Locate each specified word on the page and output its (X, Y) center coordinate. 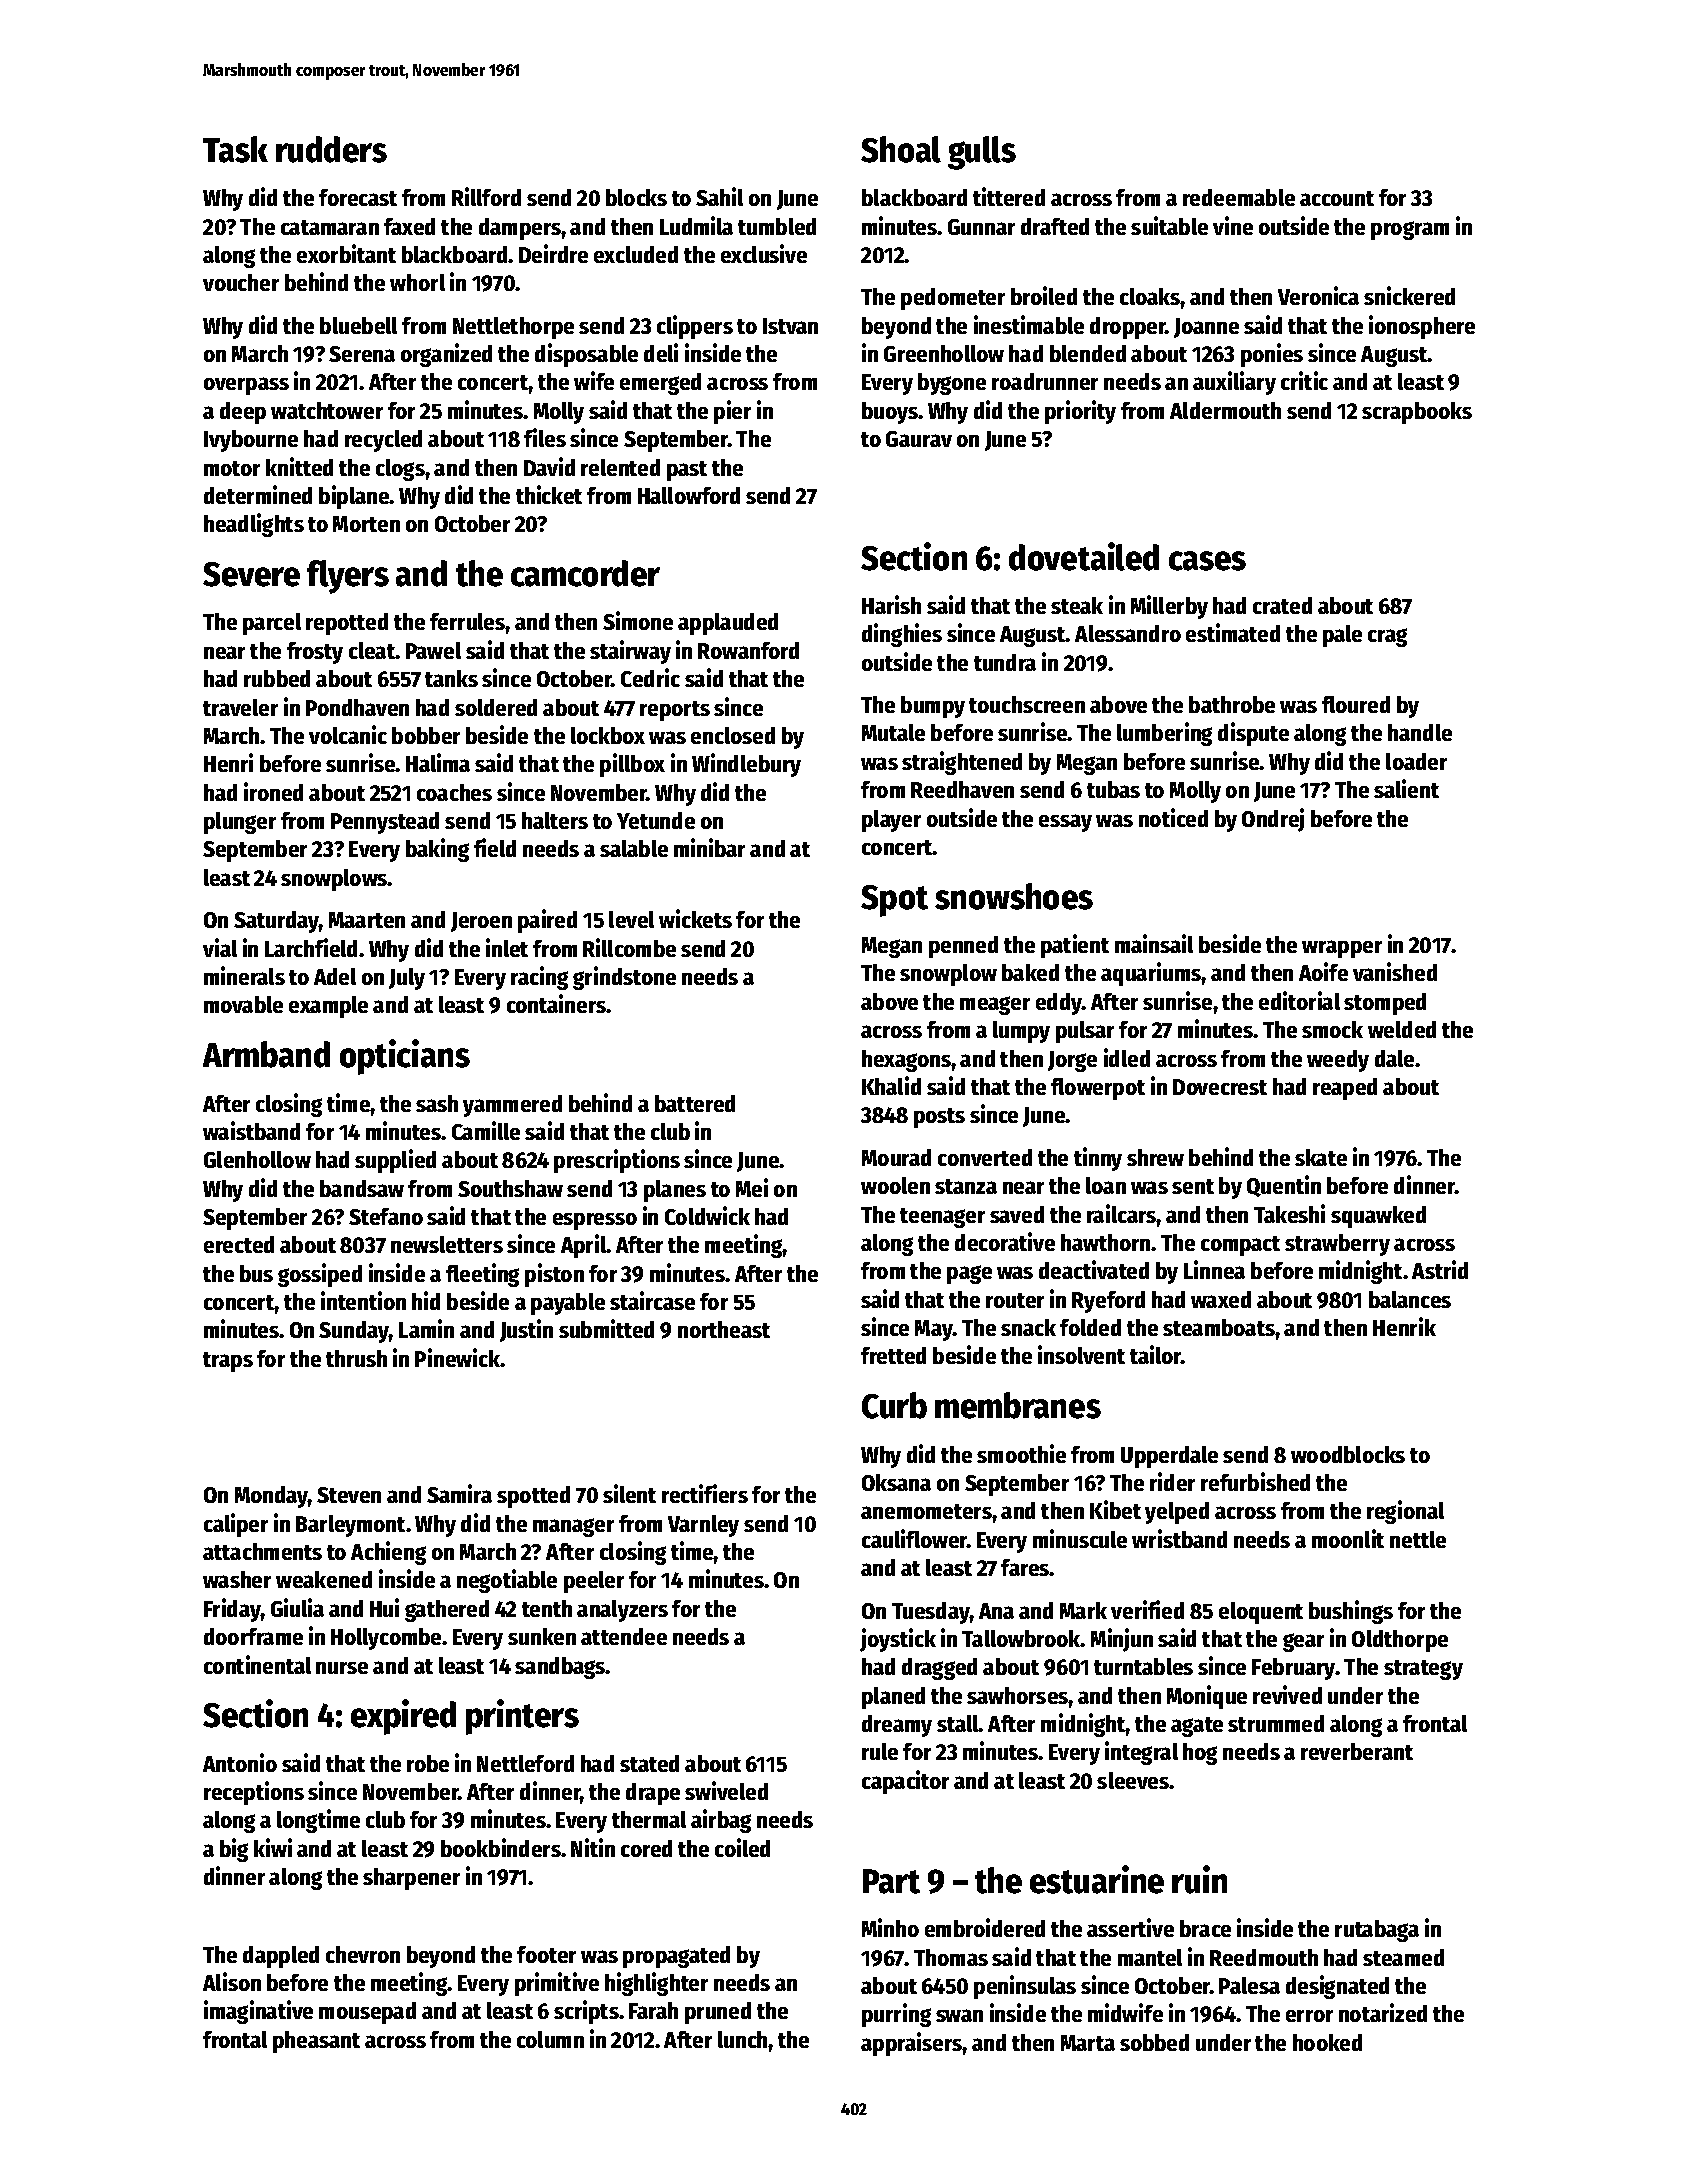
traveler (240, 707)
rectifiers (705, 1493)
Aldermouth (1225, 410)
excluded (636, 254)
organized (446, 355)
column (550, 2039)
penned (963, 947)
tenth (547, 1608)
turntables (1143, 1666)
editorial (1299, 1000)
